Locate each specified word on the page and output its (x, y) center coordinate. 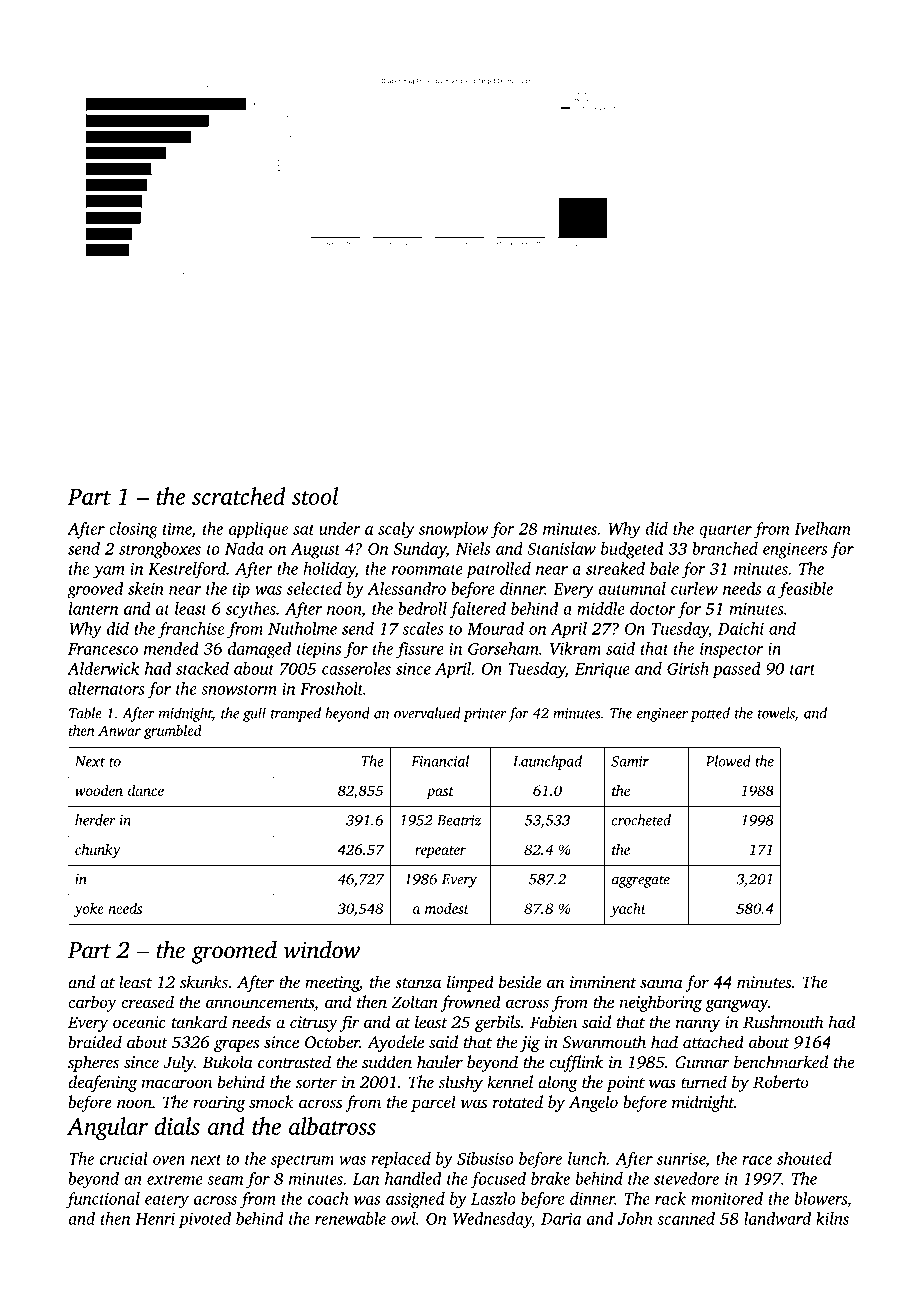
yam (109, 572)
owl (403, 1218)
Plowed (728, 761)
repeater (440, 852)
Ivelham (822, 528)
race (757, 1160)
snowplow (454, 530)
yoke (89, 910)
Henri (155, 1219)
